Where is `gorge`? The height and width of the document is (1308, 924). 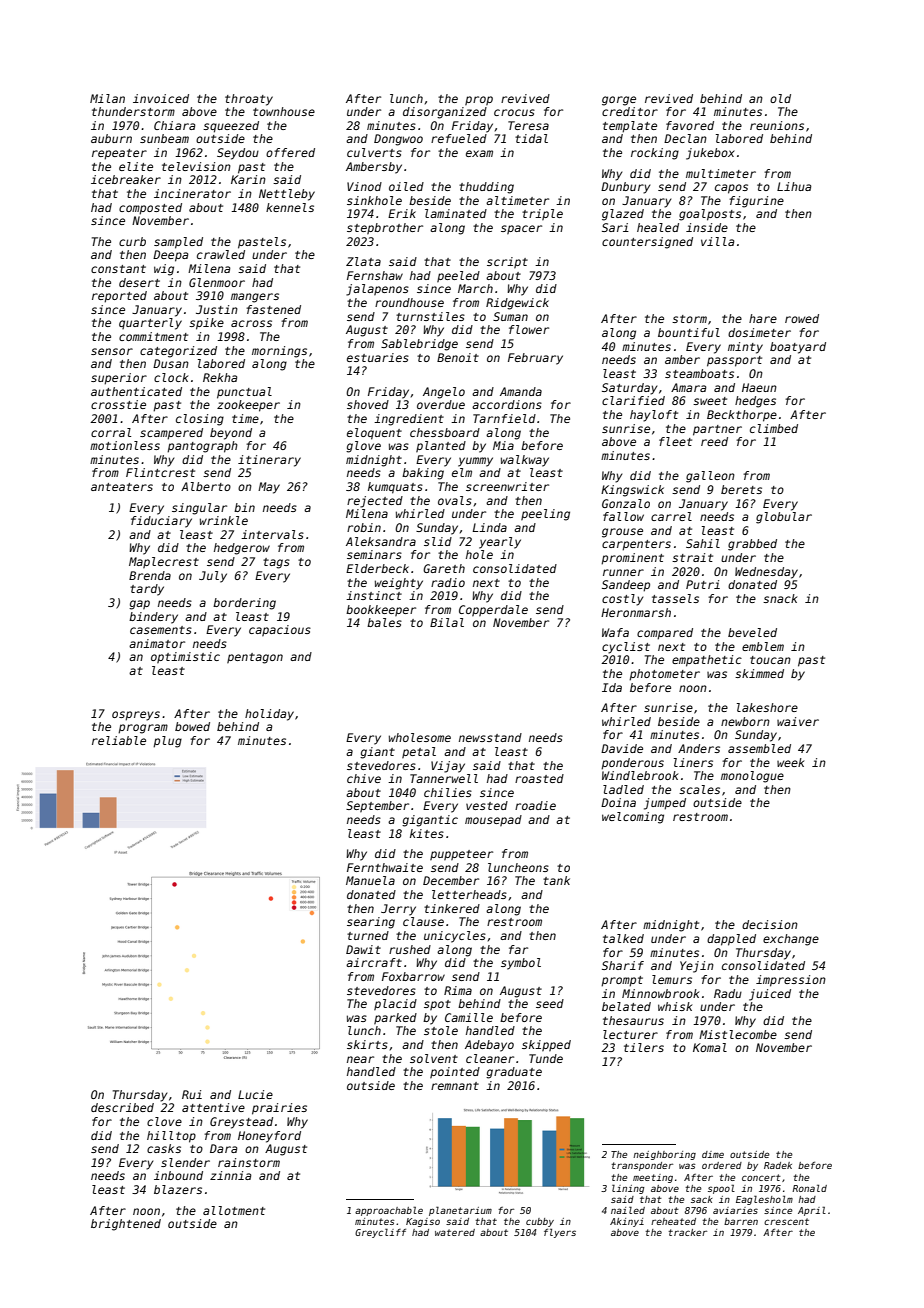
gorge is located at coordinates (619, 101).
